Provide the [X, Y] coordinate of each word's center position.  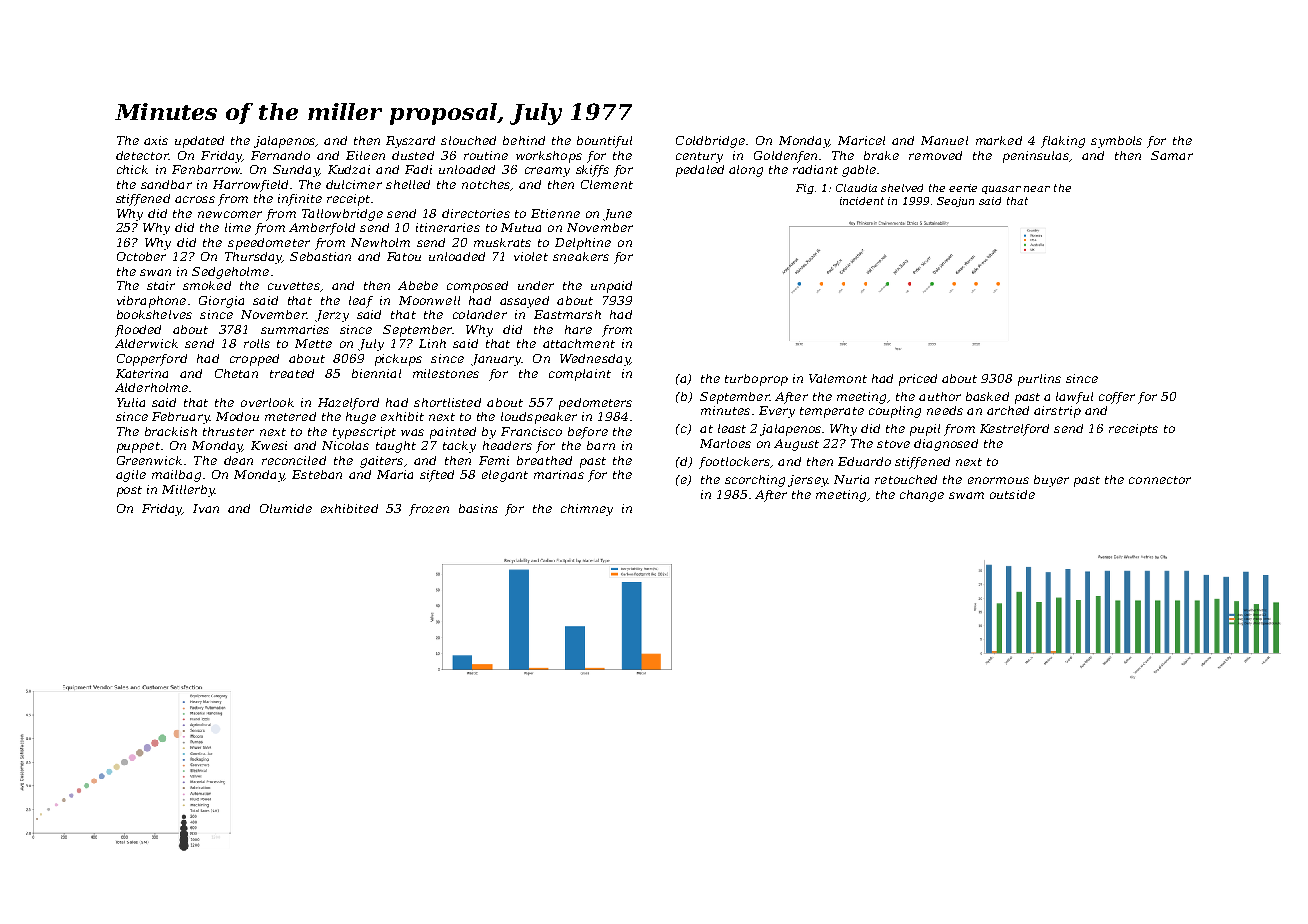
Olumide [286, 508]
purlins [1039, 380]
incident [862, 201]
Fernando [280, 155]
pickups [398, 360]
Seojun [955, 202]
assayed [524, 302]
